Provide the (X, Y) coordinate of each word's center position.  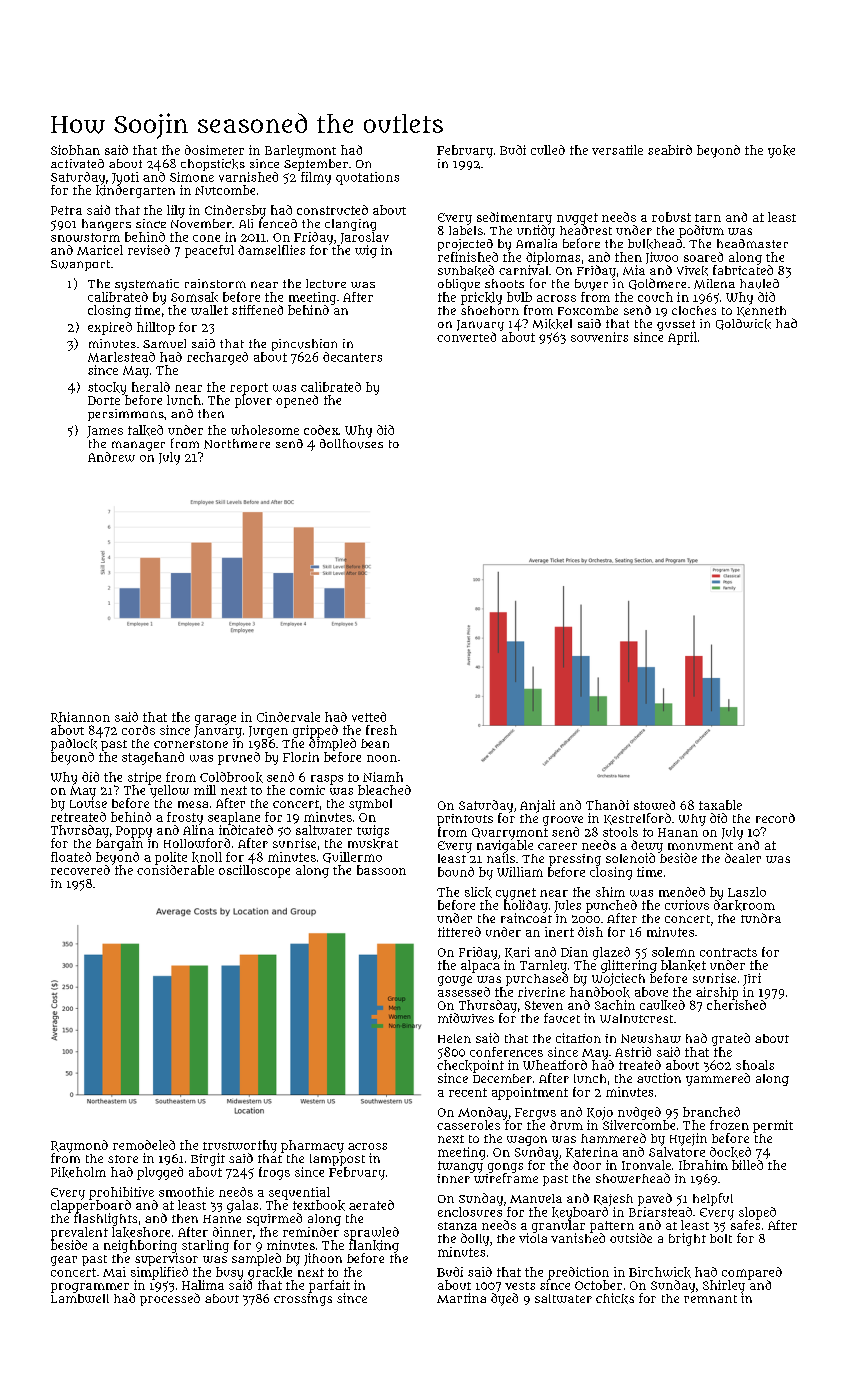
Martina (461, 1298)
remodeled (144, 1145)
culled (548, 150)
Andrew (111, 457)
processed (170, 1299)
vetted (369, 717)
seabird (670, 150)
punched (611, 906)
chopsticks (213, 165)
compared (752, 1273)
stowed (654, 805)
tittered (459, 932)
